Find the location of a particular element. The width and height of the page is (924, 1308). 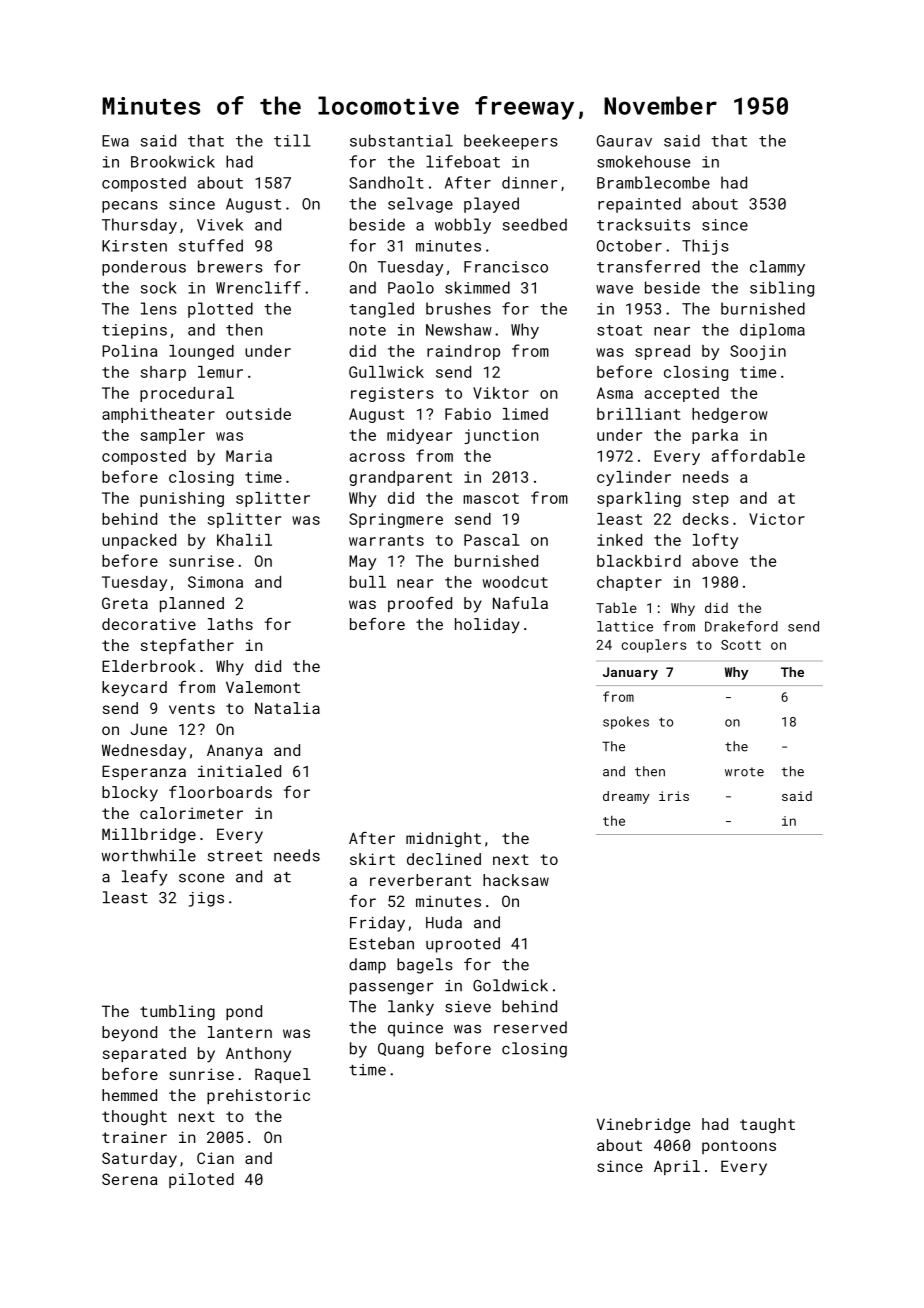

Gaurav is located at coordinates (624, 141).
